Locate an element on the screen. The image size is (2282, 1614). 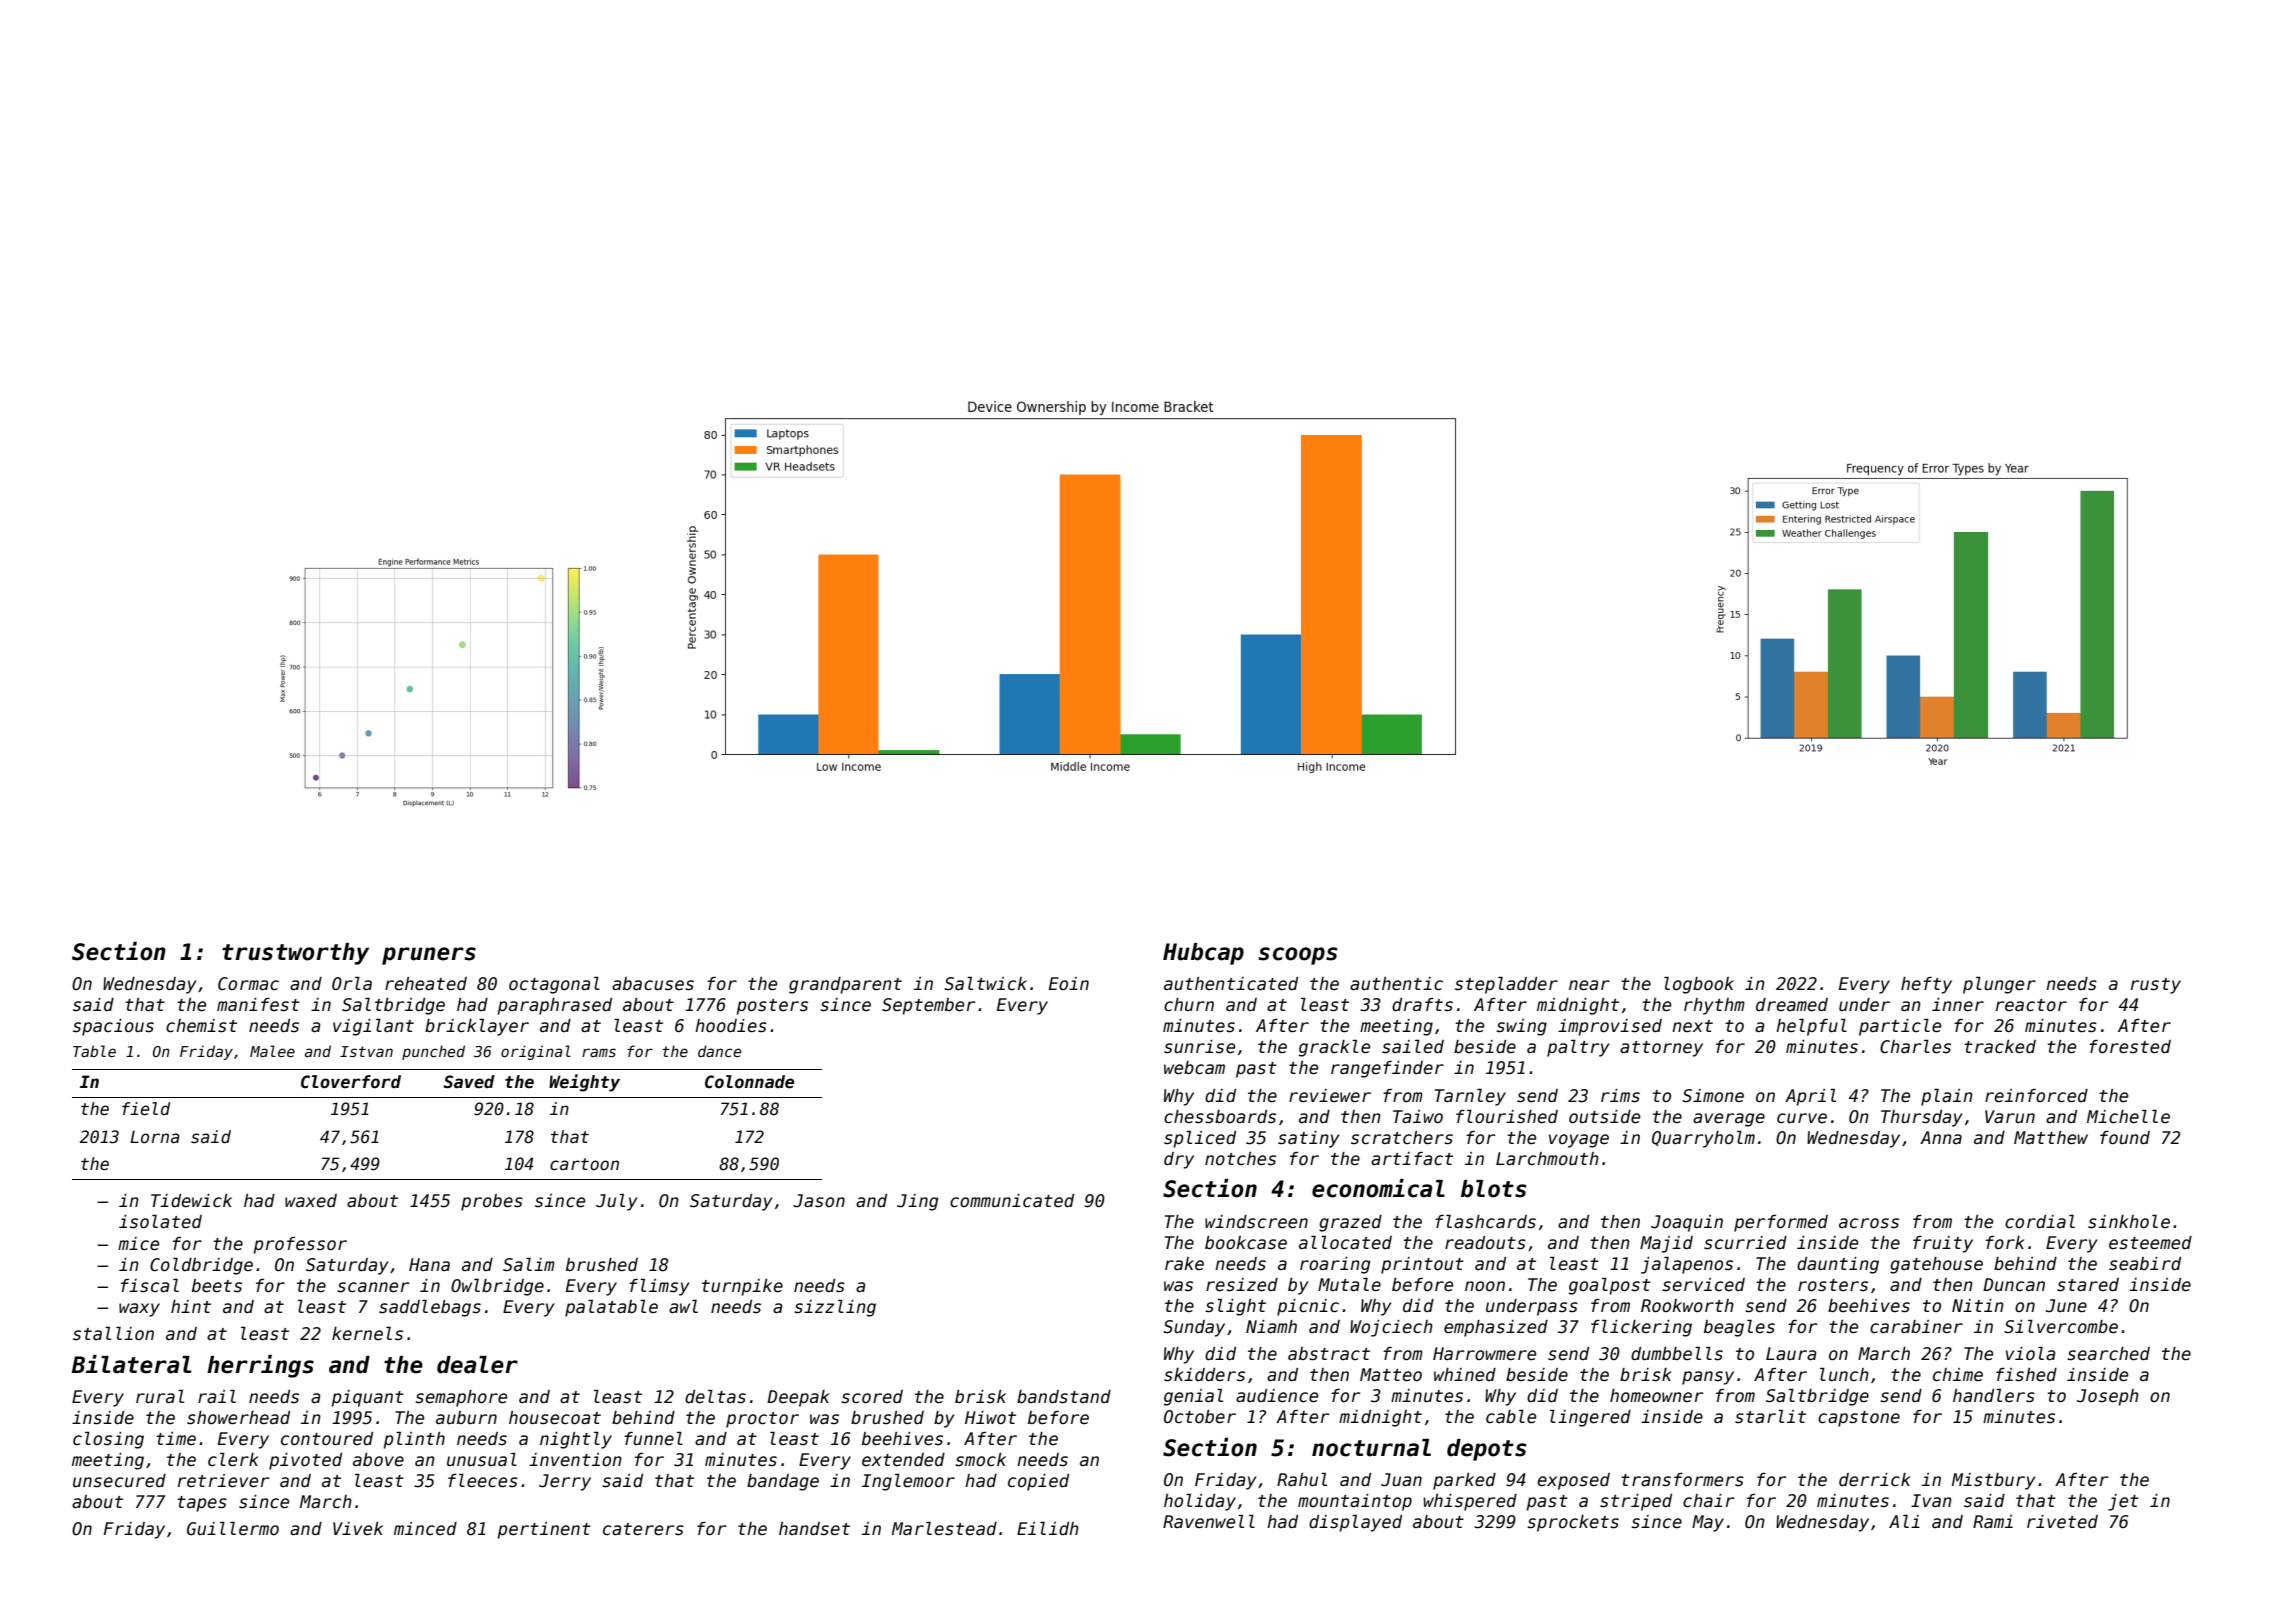
Guillermo is located at coordinates (233, 1529).
